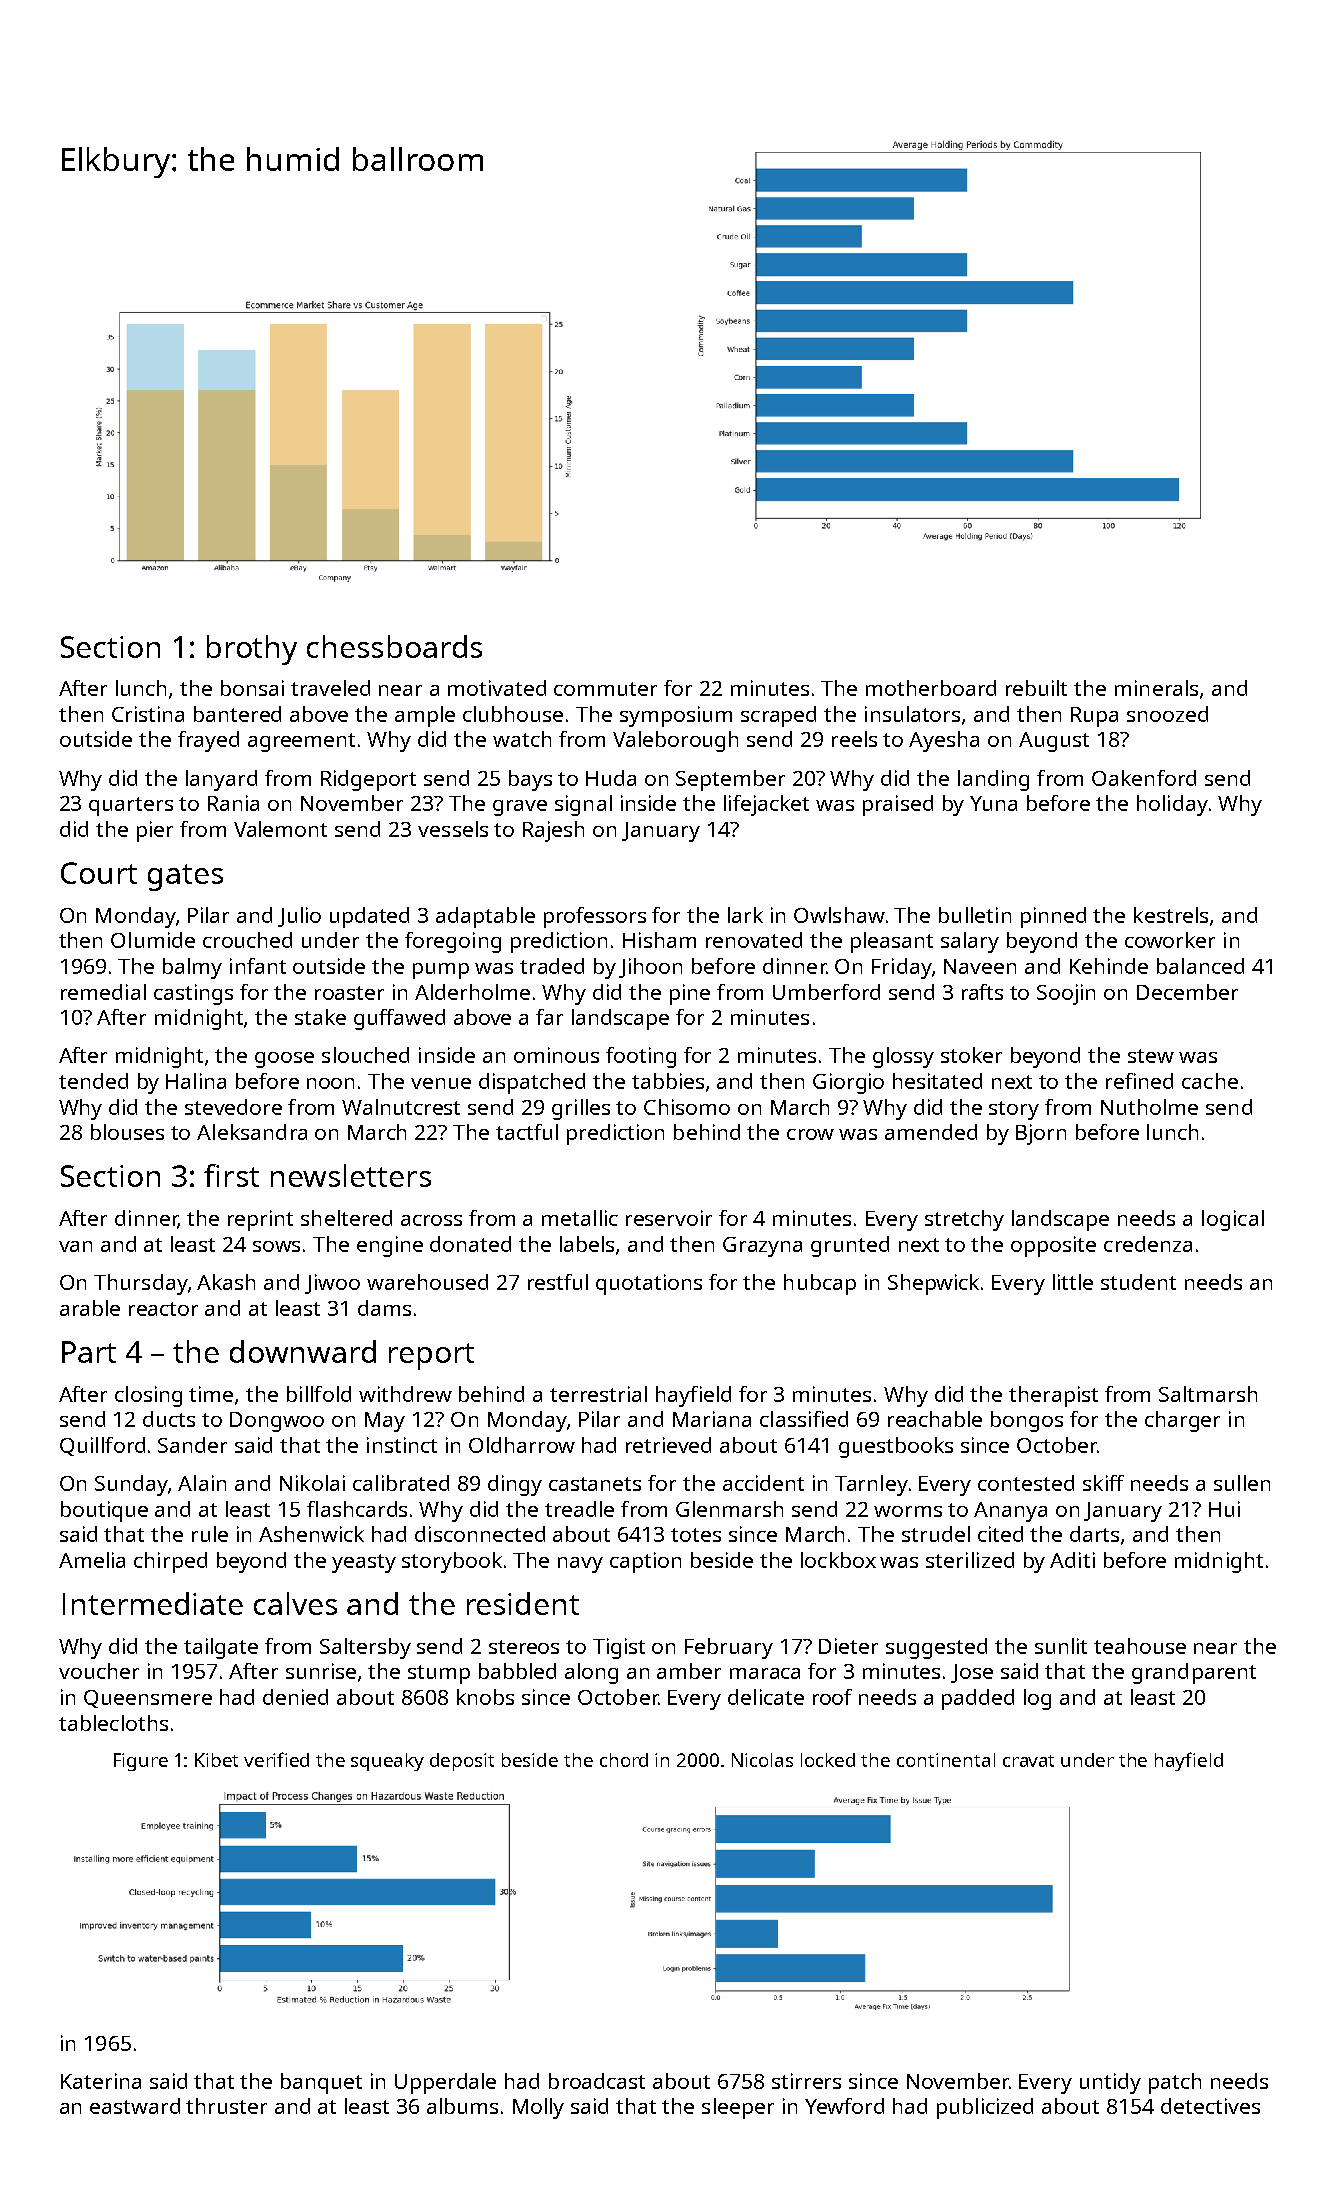 This image has height=2203, width=1337. What do you see at coordinates (127, 1132) in the image?
I see `blouses` at bounding box center [127, 1132].
